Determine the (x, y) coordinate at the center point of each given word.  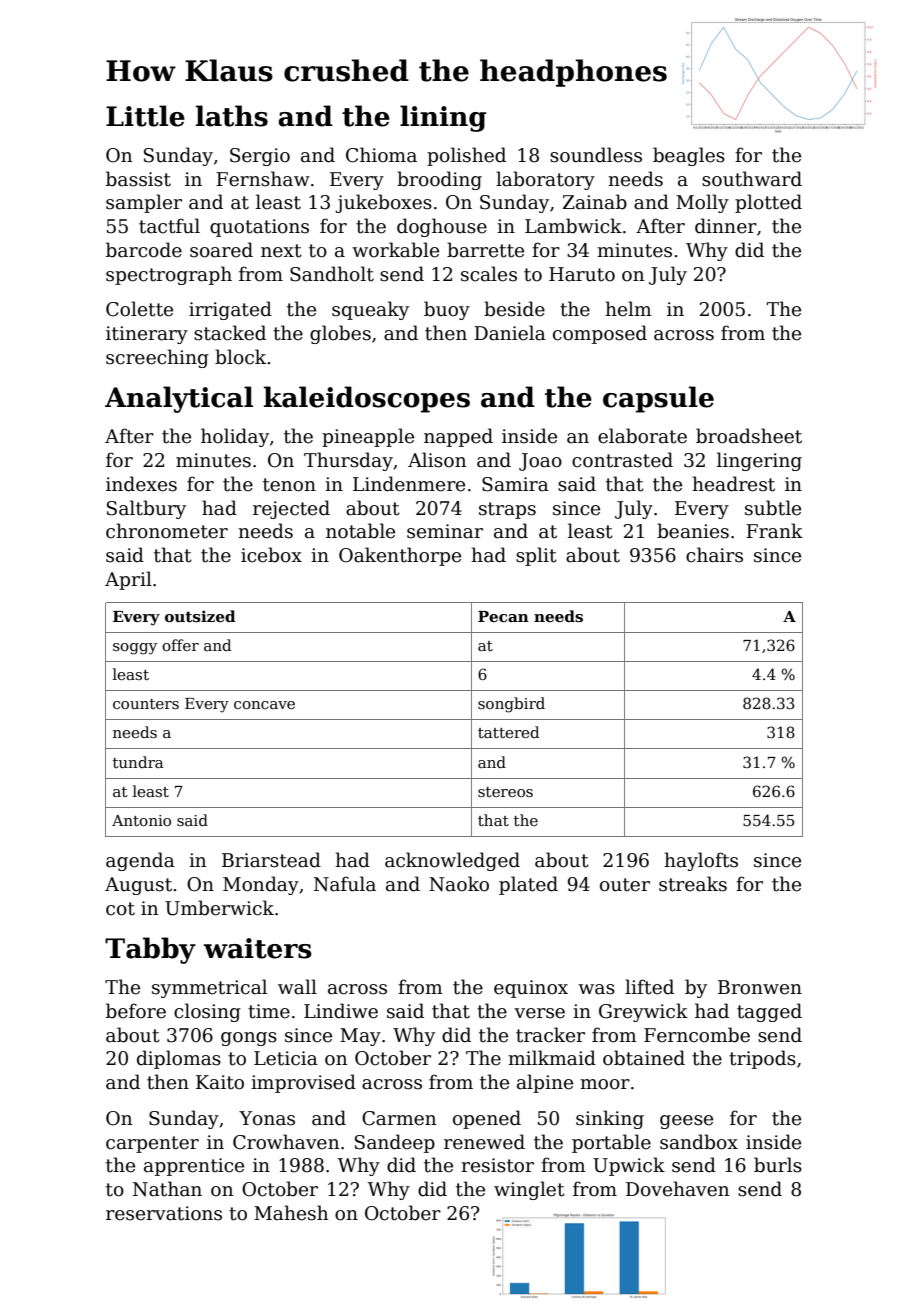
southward (752, 179)
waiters (257, 948)
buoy (447, 310)
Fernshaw (263, 179)
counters (146, 704)
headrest (733, 484)
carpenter (152, 1144)
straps (507, 510)
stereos (505, 792)
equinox (531, 989)
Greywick (643, 1012)
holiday (235, 437)
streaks (693, 884)
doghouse (442, 227)
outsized (200, 616)
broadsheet (749, 436)
